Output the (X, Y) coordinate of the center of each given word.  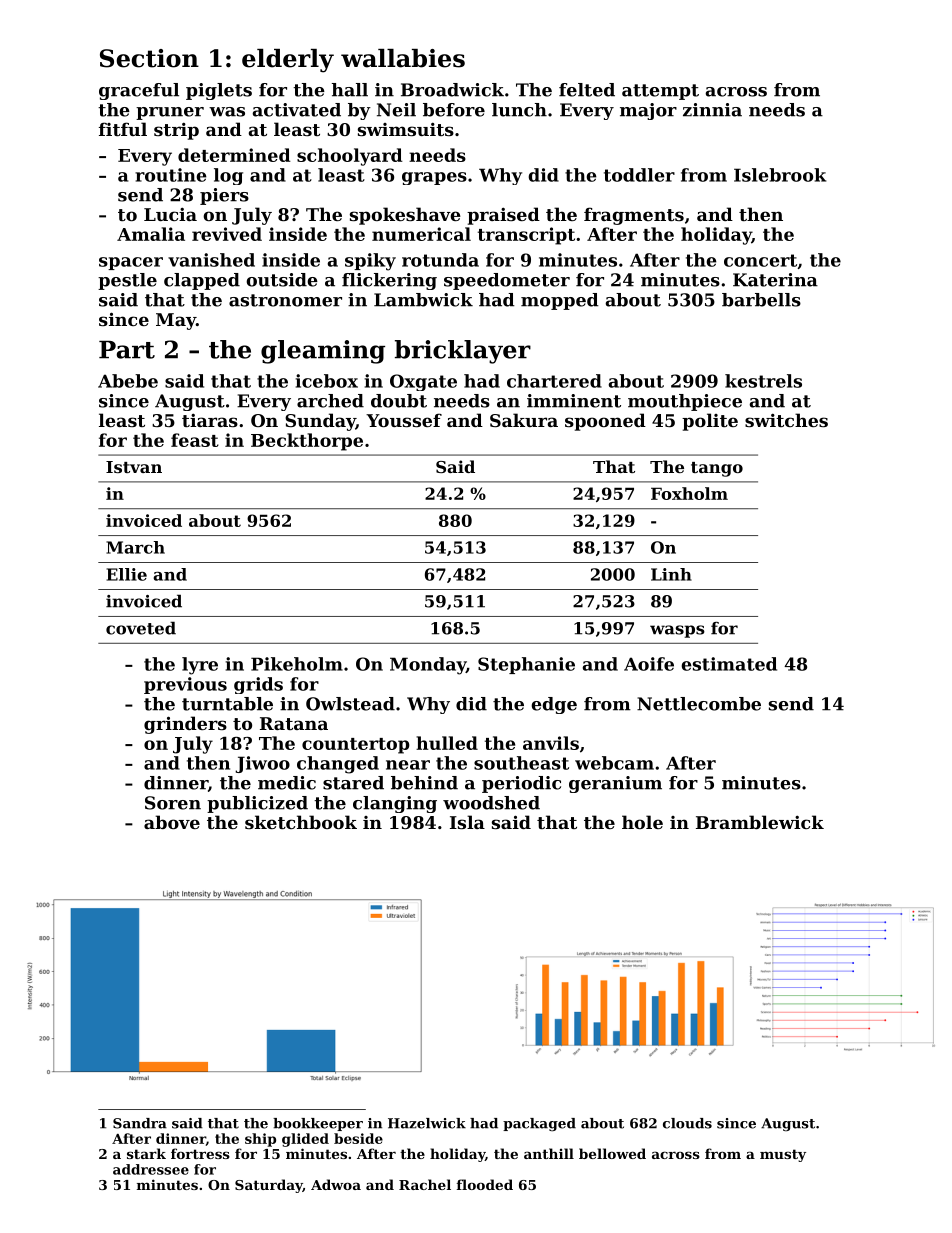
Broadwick (452, 90)
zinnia (712, 110)
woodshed (491, 803)
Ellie (127, 574)
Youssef (404, 420)
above (172, 822)
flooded (485, 1184)
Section (149, 58)
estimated (729, 664)
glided (305, 1140)
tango (717, 469)
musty (783, 1155)
